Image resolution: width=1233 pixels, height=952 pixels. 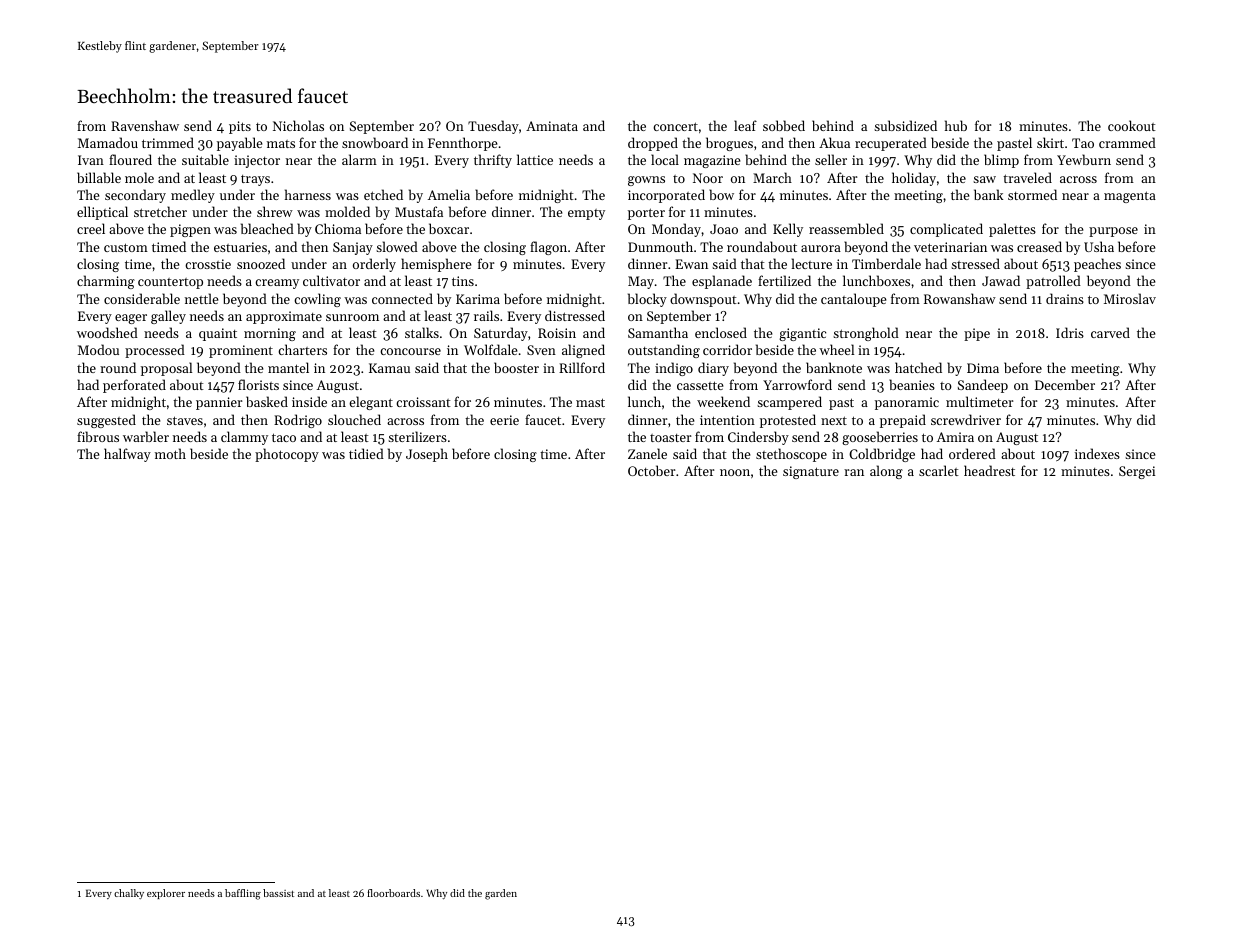 I want to click on floorboards, so click(x=393, y=893).
